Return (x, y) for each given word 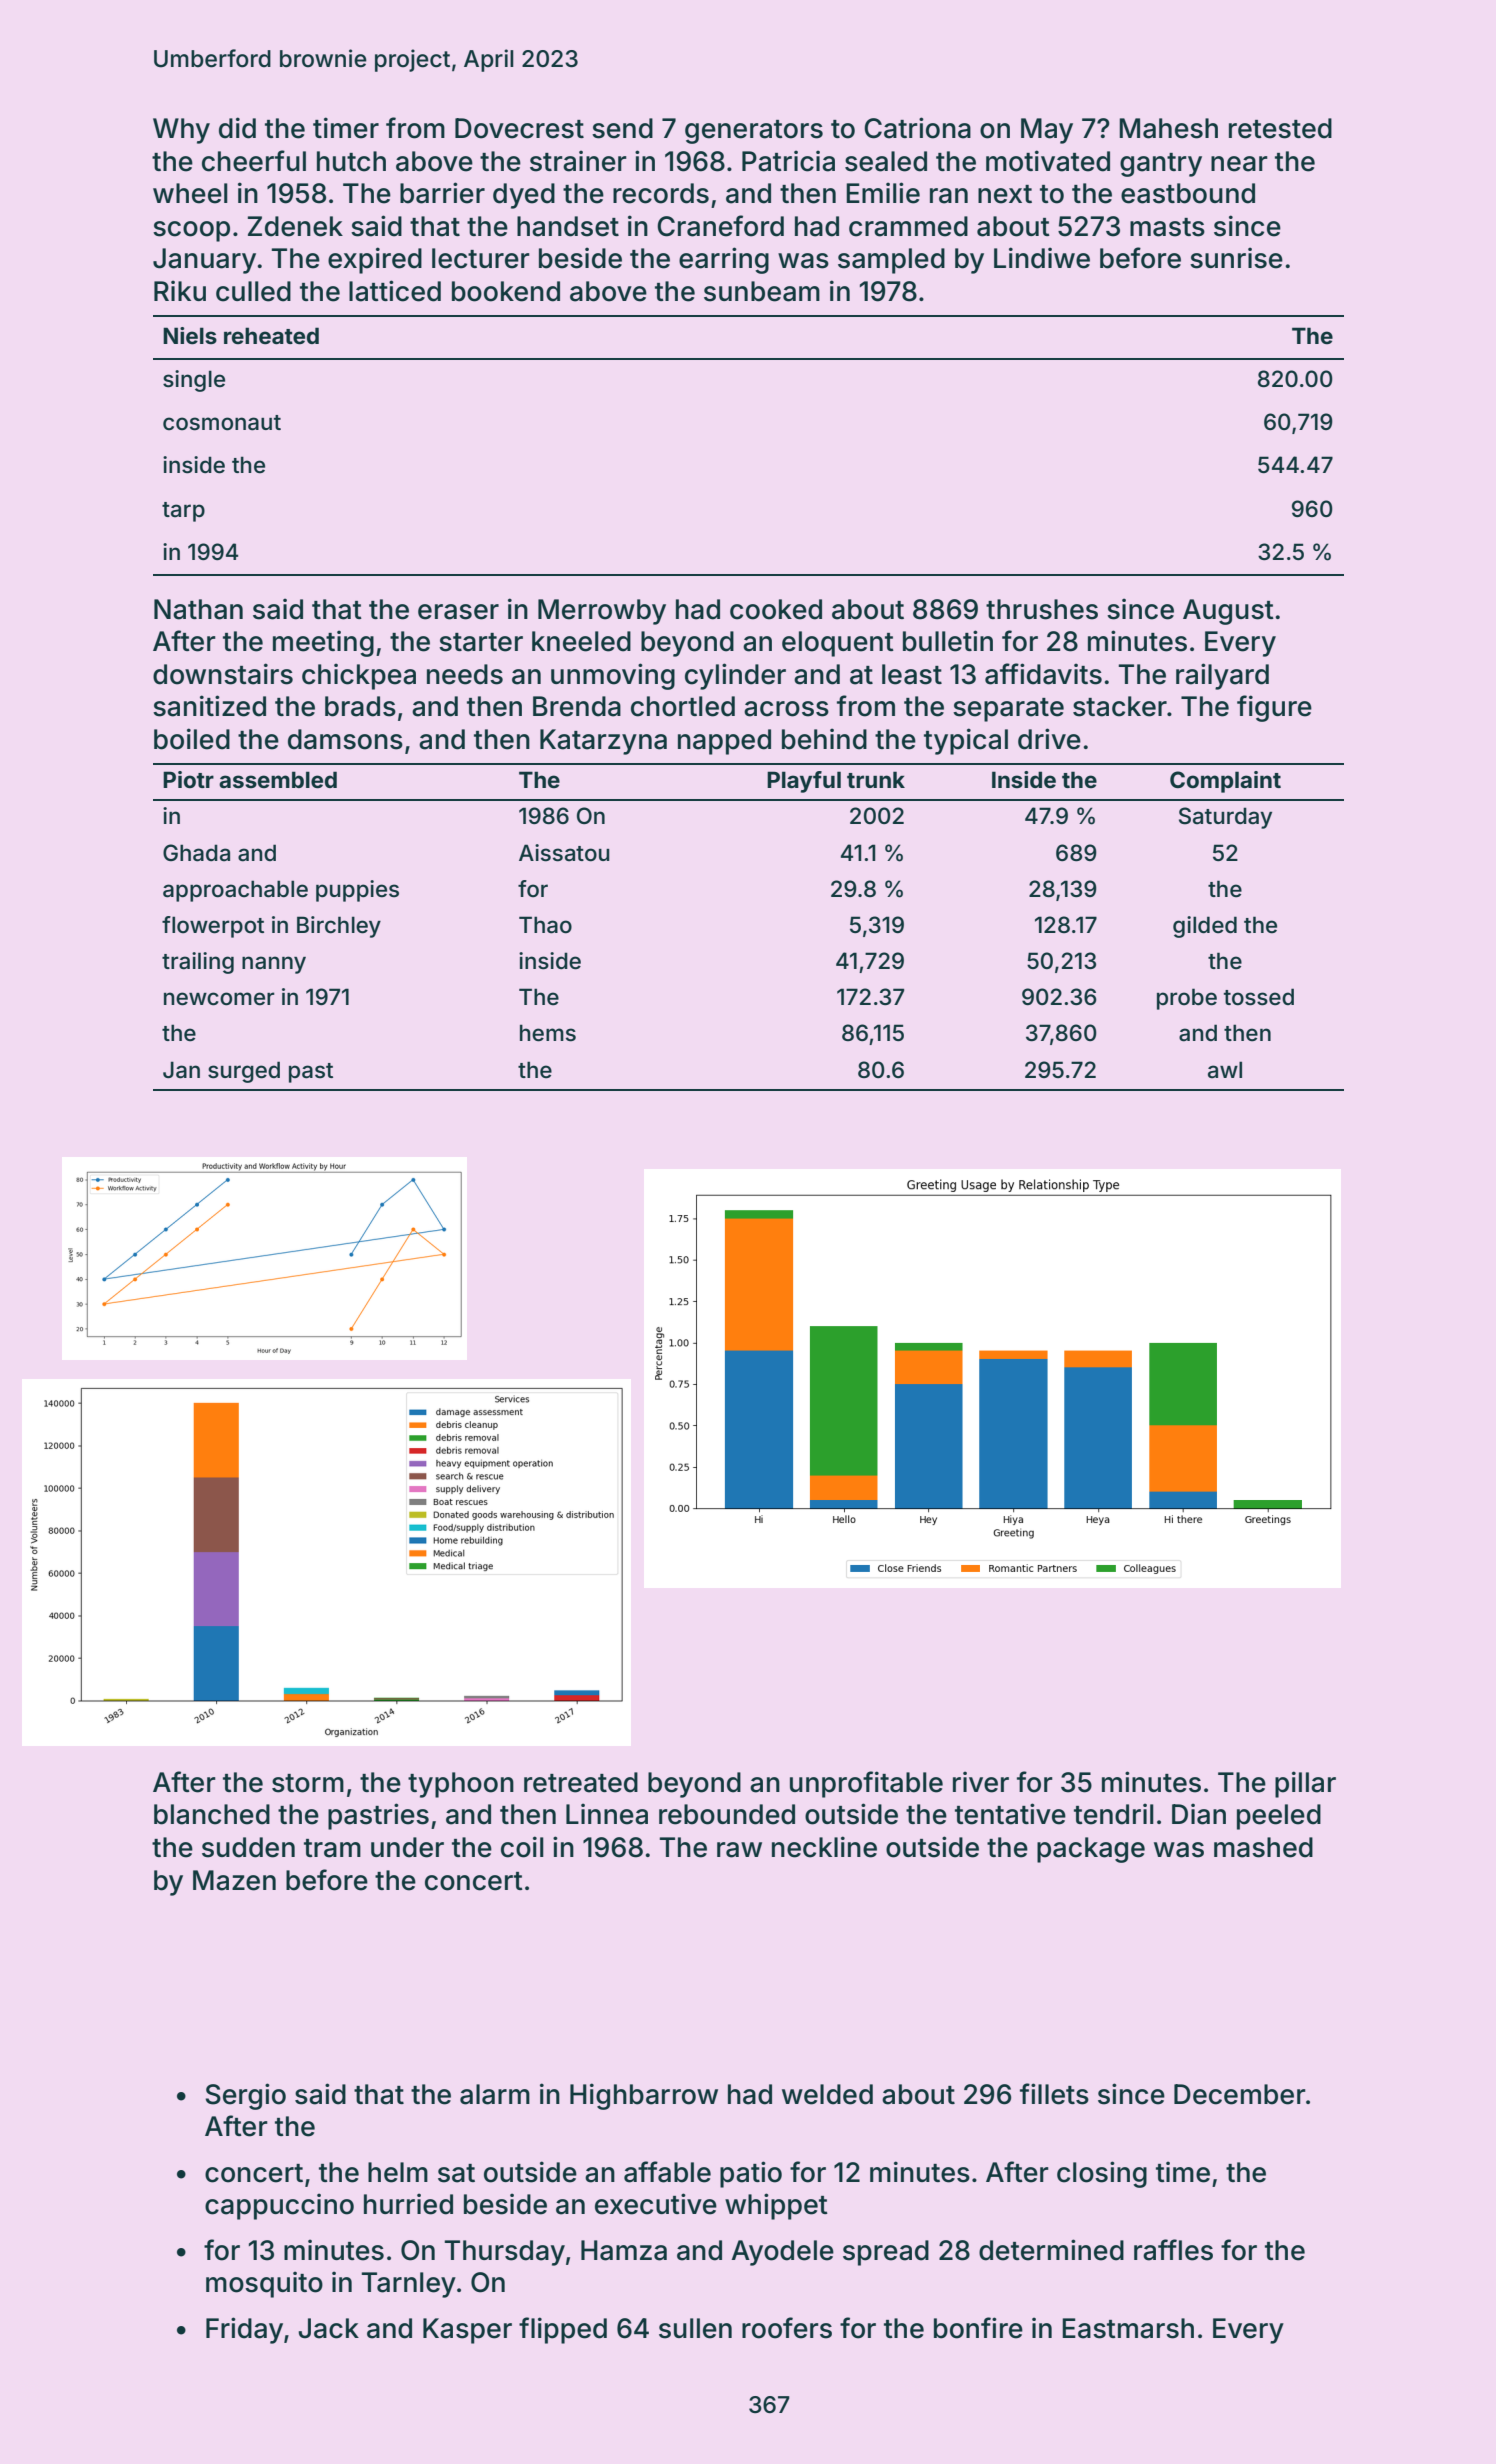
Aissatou (564, 853)
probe (1187, 999)
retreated (581, 1782)
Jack (328, 2328)
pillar (1305, 1784)
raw (739, 1850)
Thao (545, 925)
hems (548, 1033)
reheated (271, 336)
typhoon (461, 1785)
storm (308, 1783)
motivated (1048, 161)
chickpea (359, 676)
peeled (1279, 1817)
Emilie (883, 193)
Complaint (1225, 782)
